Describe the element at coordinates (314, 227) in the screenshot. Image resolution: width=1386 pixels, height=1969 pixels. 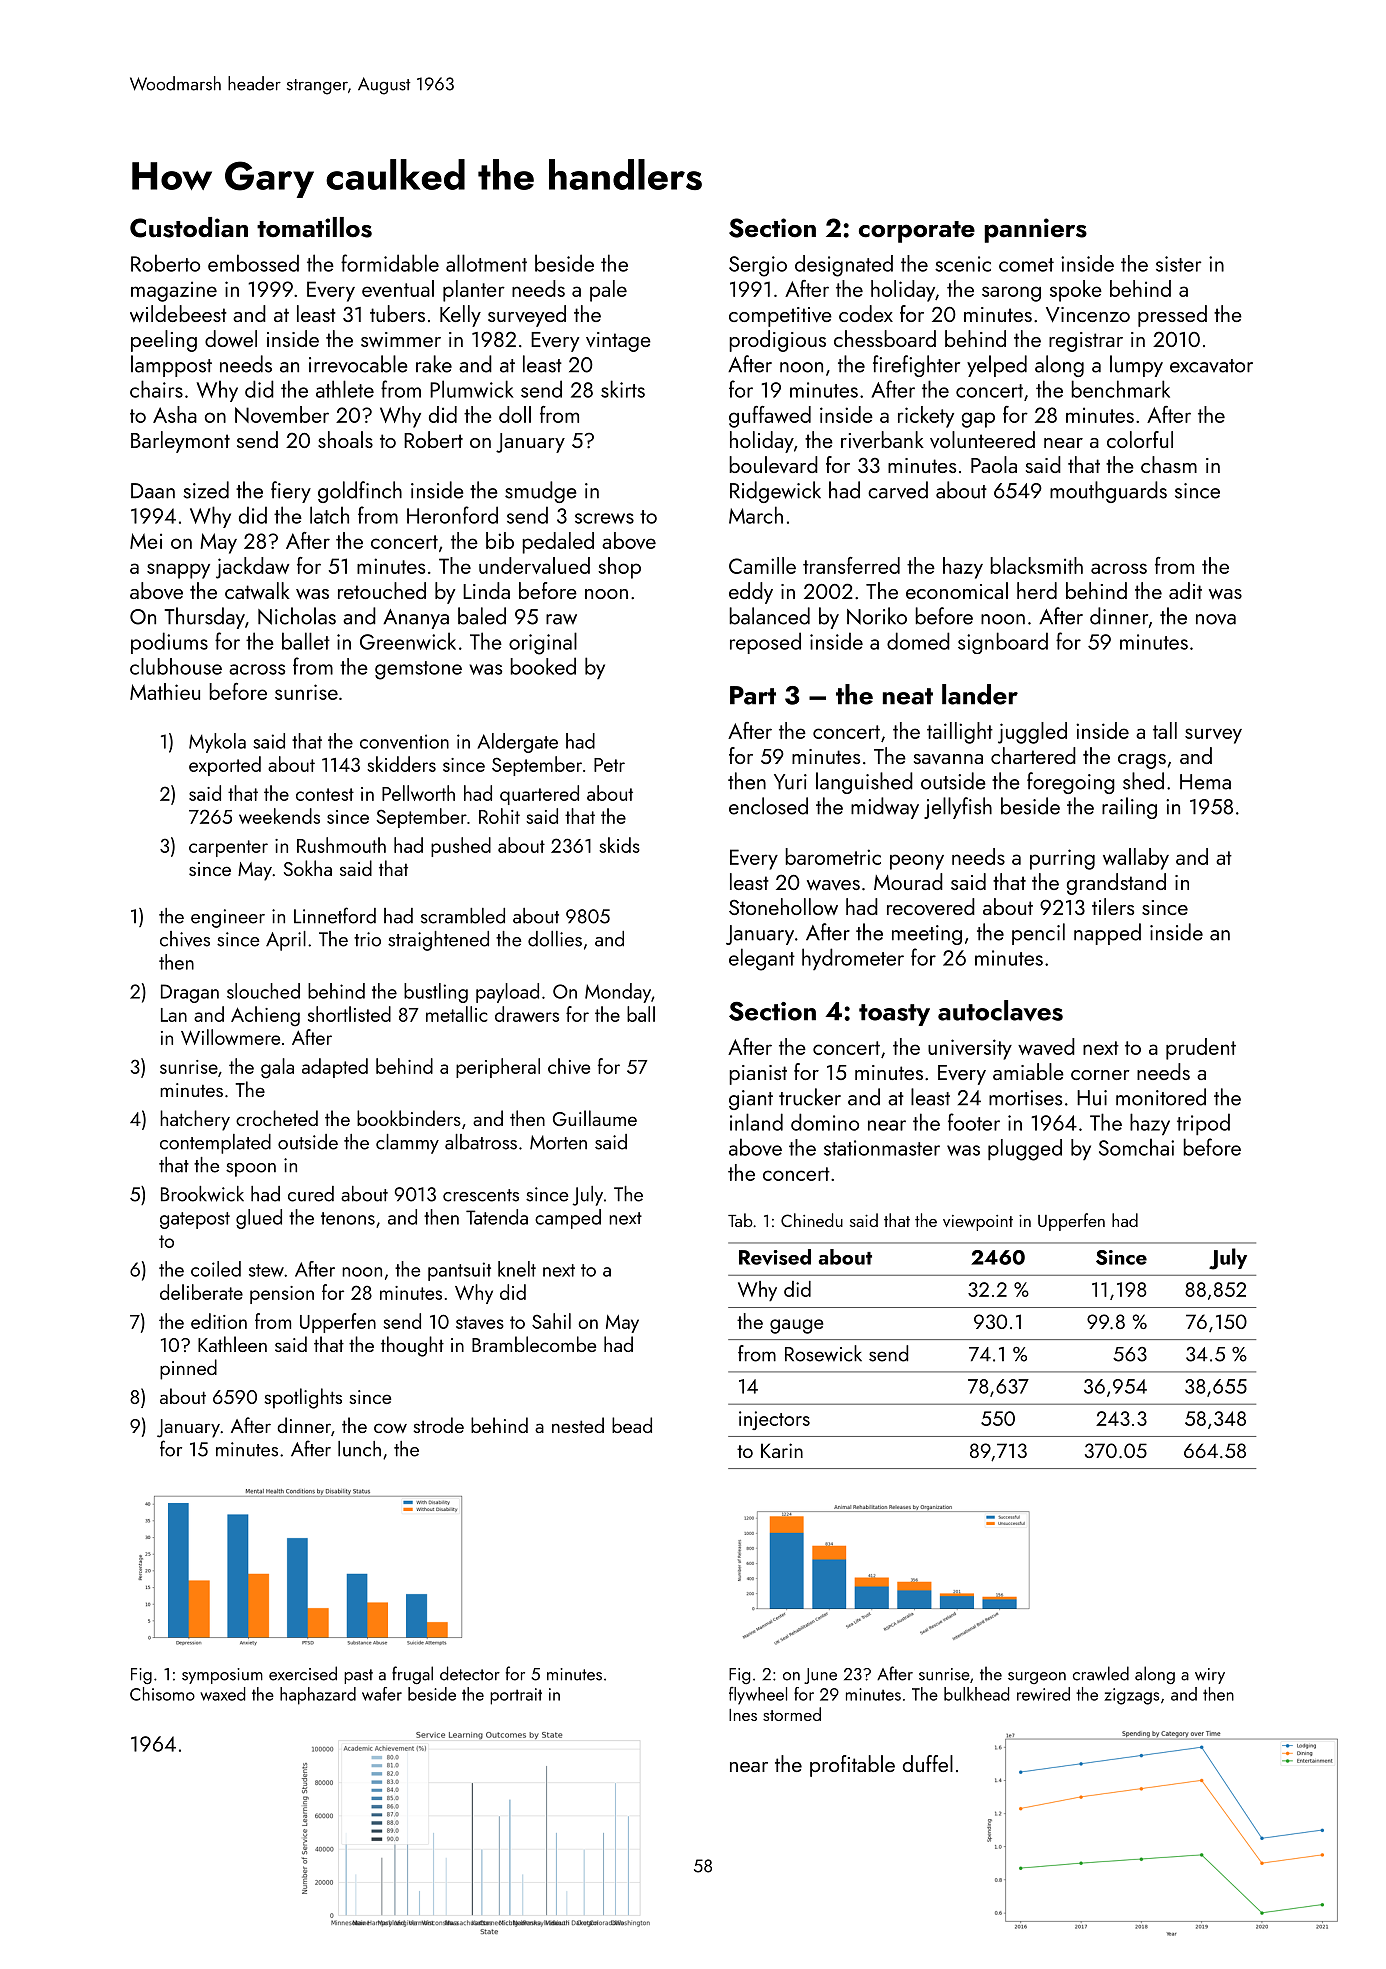
I see `tomatillos` at that location.
